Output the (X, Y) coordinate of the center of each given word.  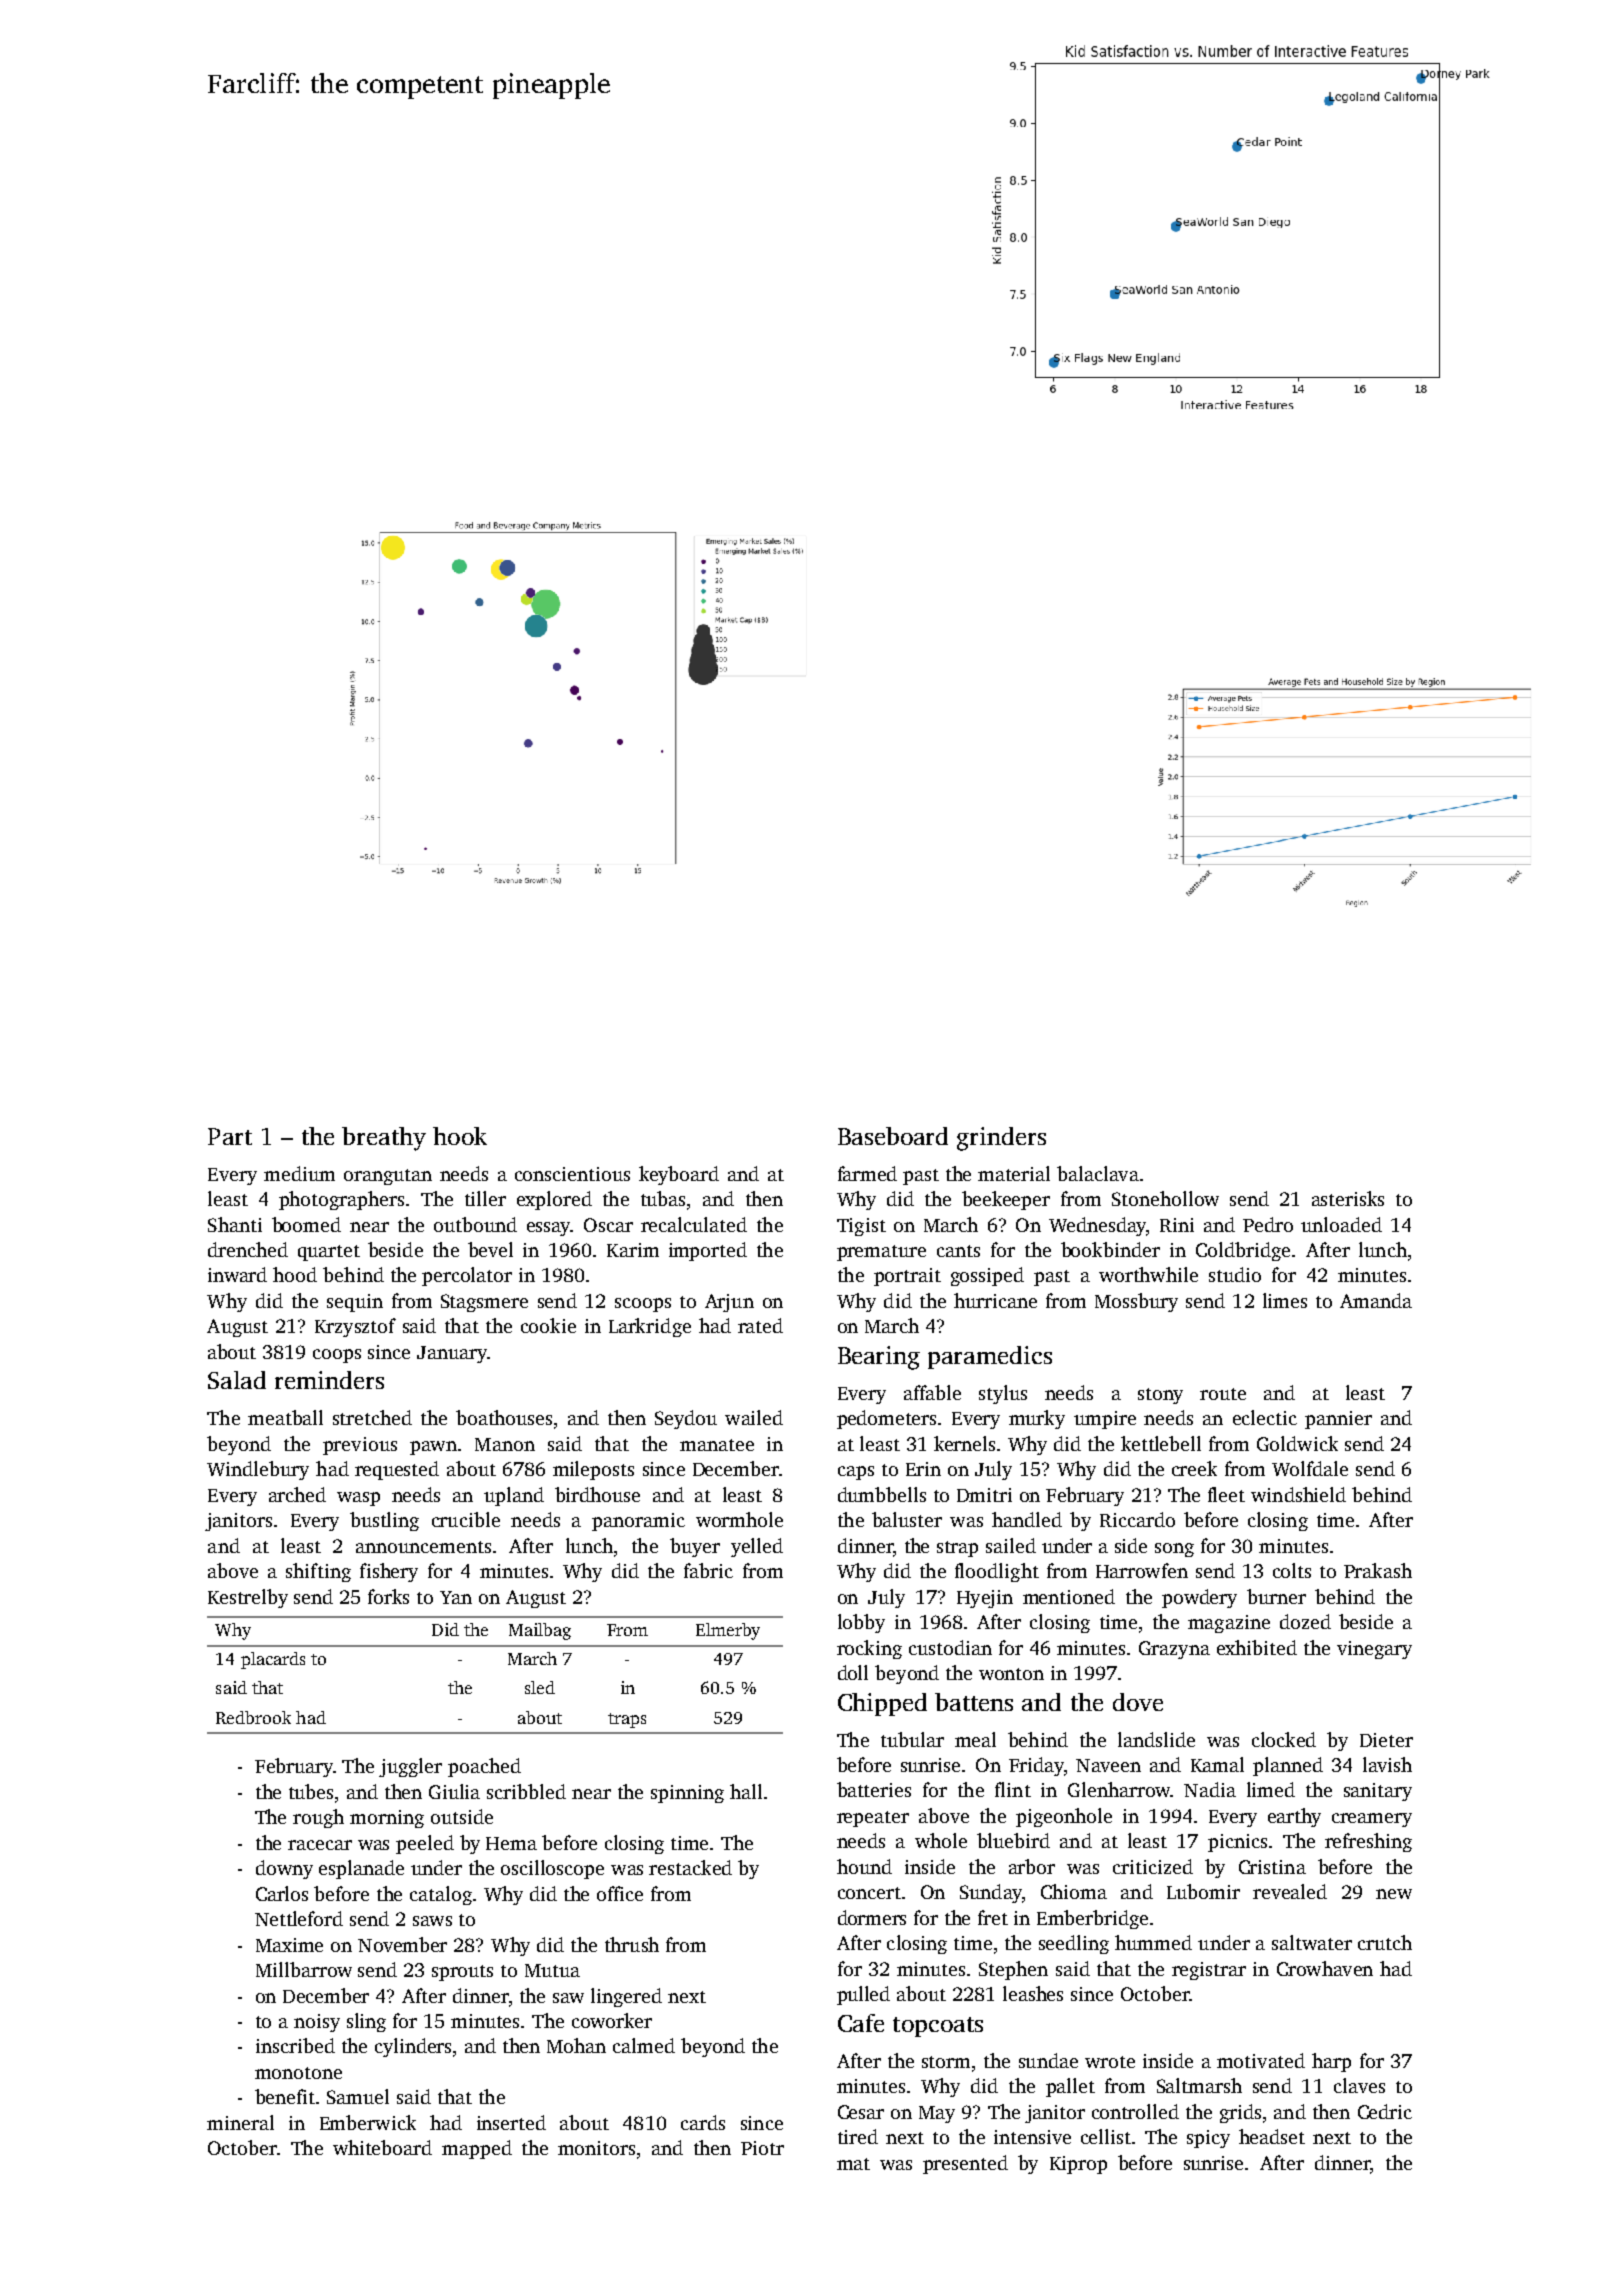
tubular (912, 1739)
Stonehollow (1165, 1198)
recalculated (694, 1224)
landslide (1156, 1739)
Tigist (861, 1227)
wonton (1011, 1674)
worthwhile (1148, 1274)
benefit (285, 2096)
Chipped (882, 1704)
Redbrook (253, 1717)
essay (549, 1229)
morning (387, 1819)
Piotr (762, 2148)
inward (237, 1274)
